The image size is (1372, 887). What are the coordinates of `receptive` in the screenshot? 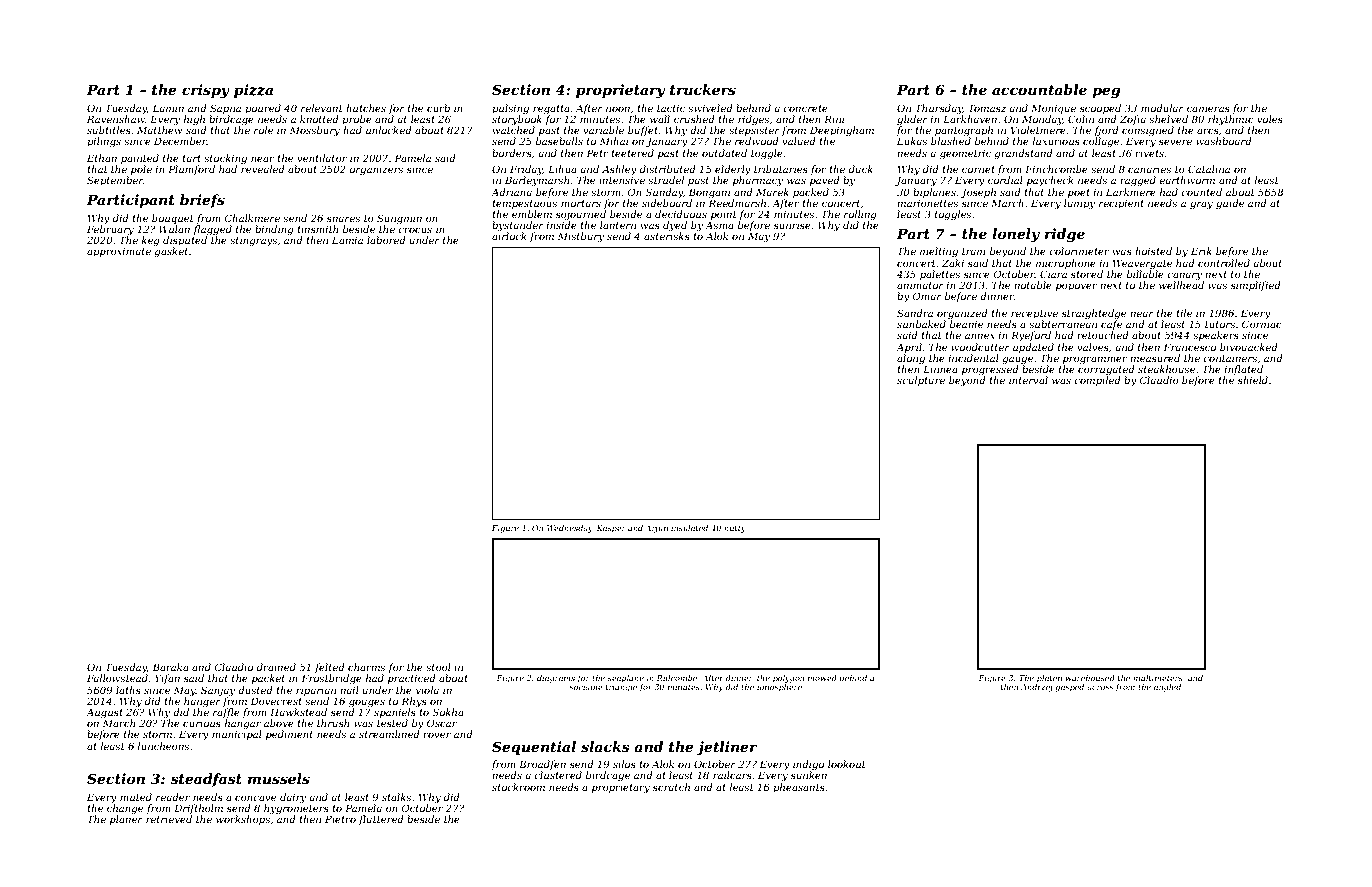 It's located at (1034, 314).
